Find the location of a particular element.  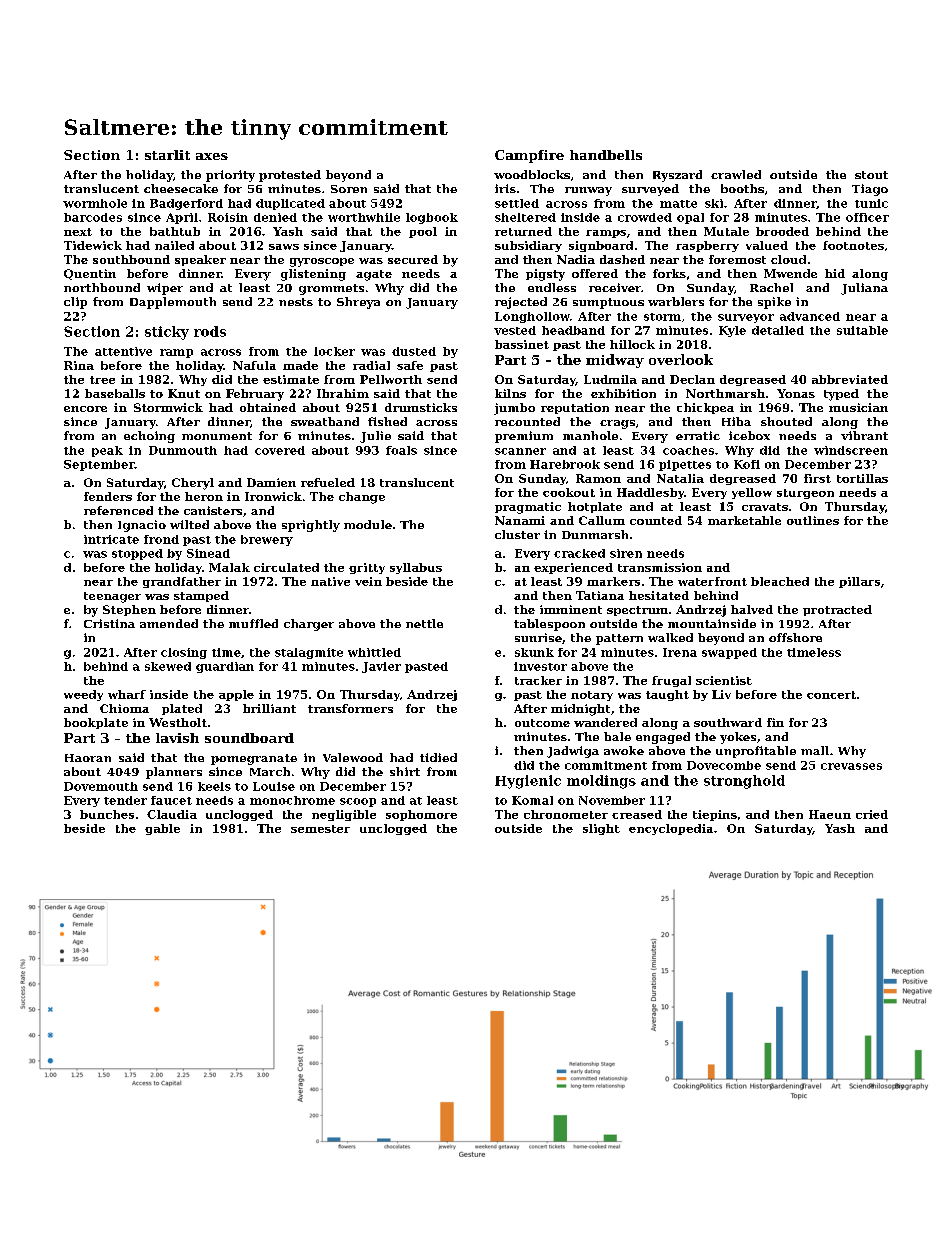

gable is located at coordinates (162, 829).
